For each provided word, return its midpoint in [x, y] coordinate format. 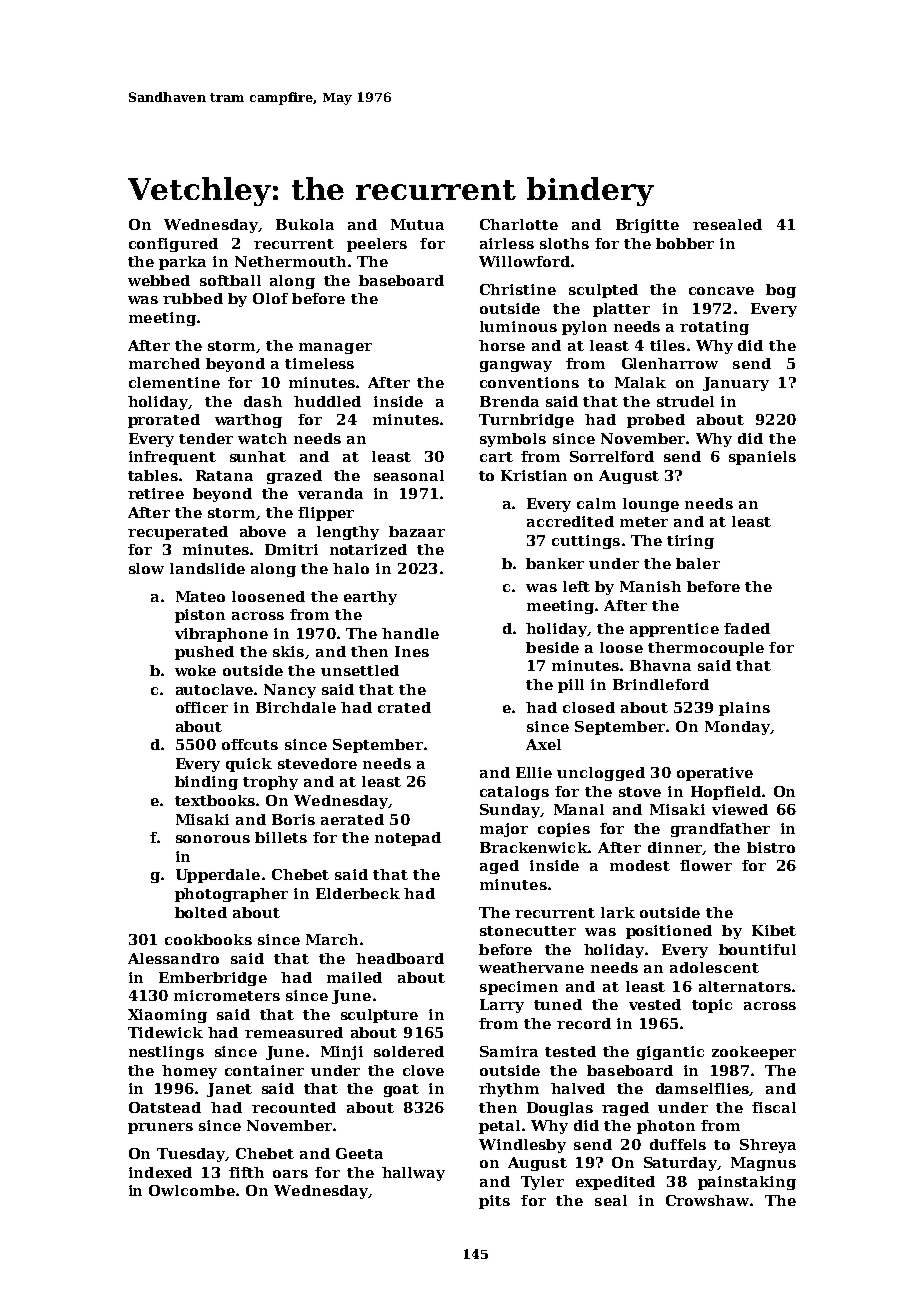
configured [173, 245]
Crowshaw [707, 1200]
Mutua [417, 224]
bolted [201, 912]
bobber [685, 243]
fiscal [774, 1107]
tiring [690, 542]
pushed [204, 653]
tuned [558, 1004]
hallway [413, 1174]
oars [290, 1174]
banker [555, 563]
